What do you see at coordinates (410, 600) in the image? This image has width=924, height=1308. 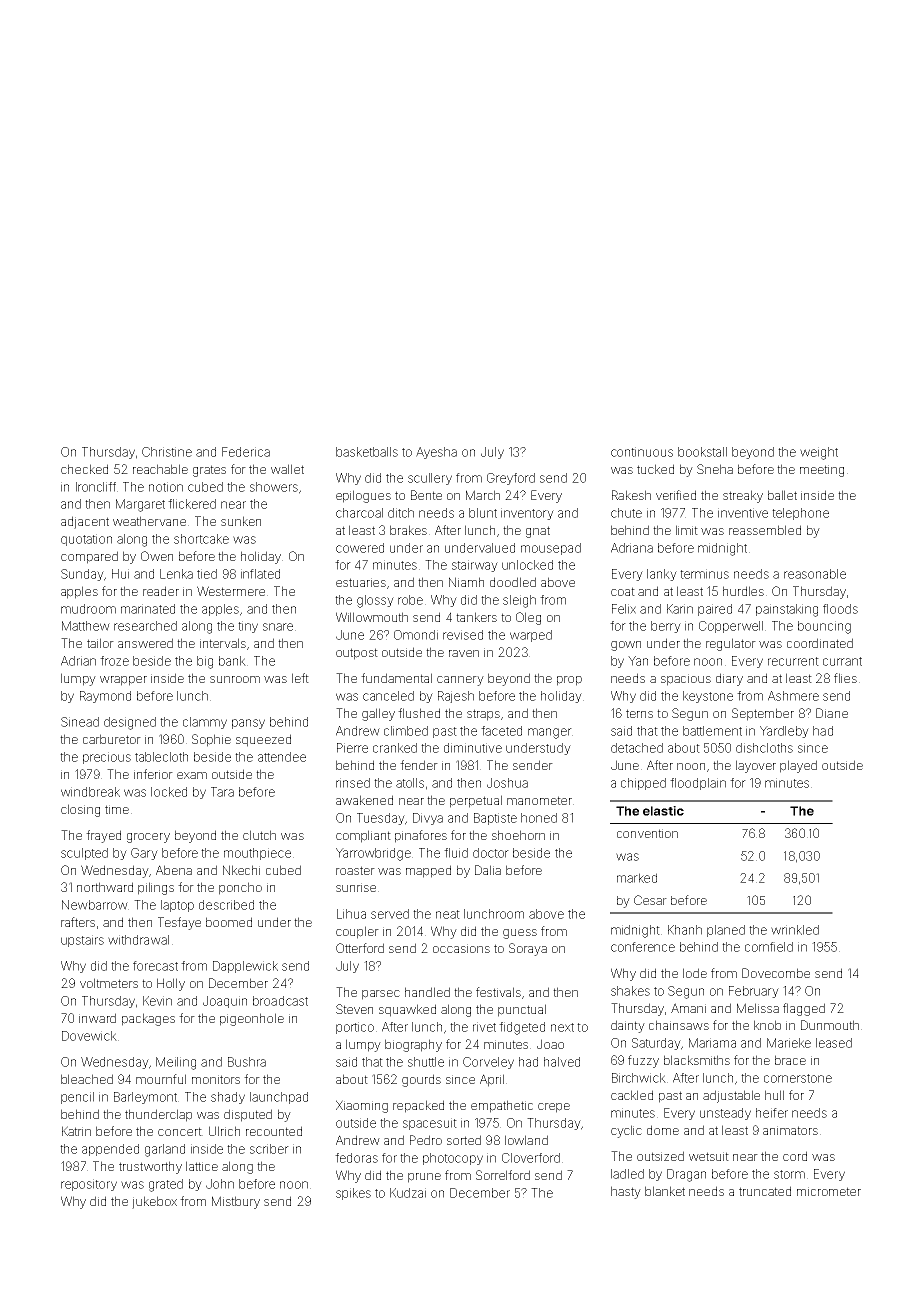 I see `robe` at bounding box center [410, 600].
